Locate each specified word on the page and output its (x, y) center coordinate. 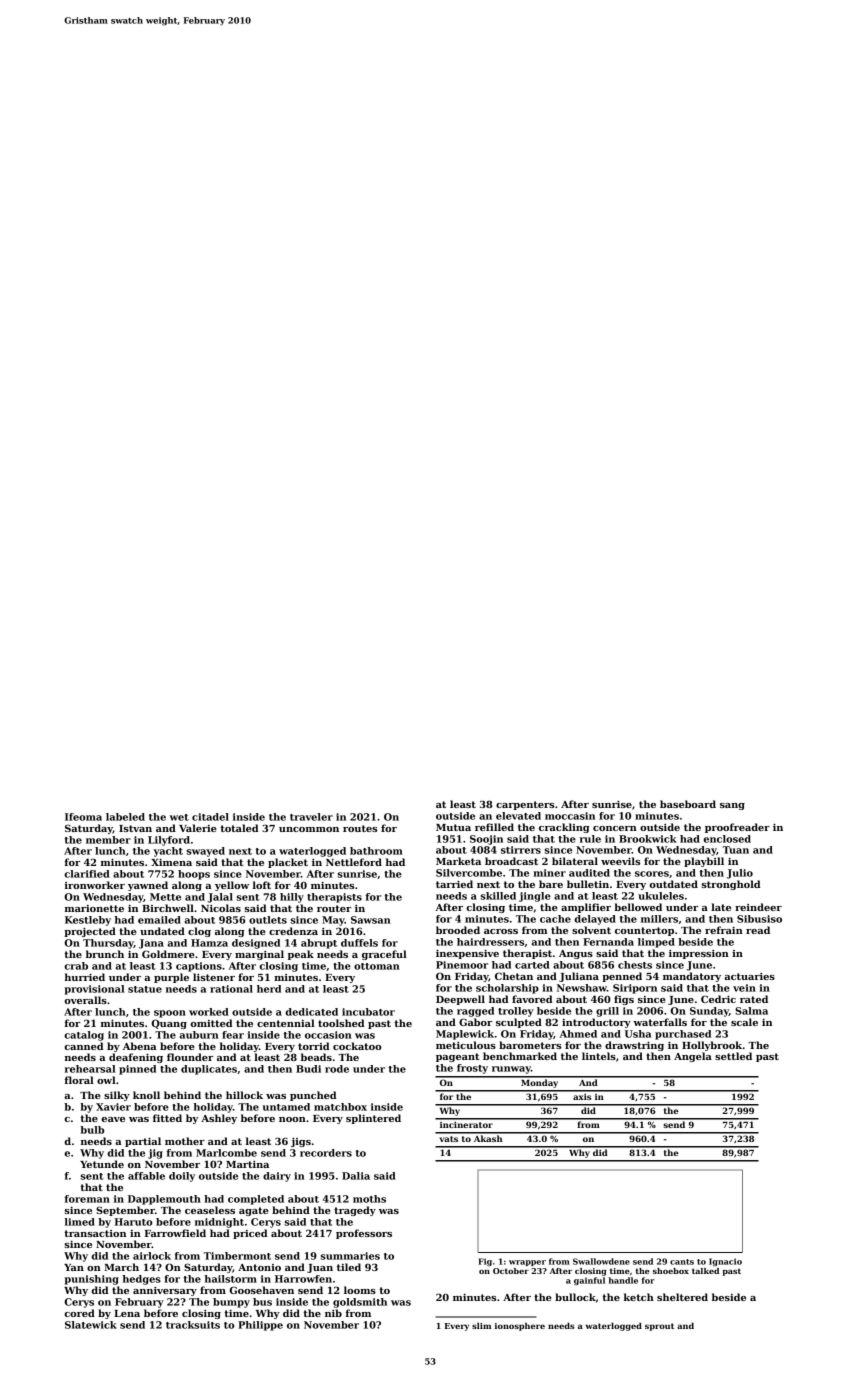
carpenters (525, 805)
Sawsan (371, 920)
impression (699, 954)
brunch (105, 954)
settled (733, 1056)
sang (732, 806)
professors (364, 1234)
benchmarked (520, 1056)
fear (233, 1035)
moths (369, 1199)
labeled (125, 817)
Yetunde (102, 1164)
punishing (92, 1280)
